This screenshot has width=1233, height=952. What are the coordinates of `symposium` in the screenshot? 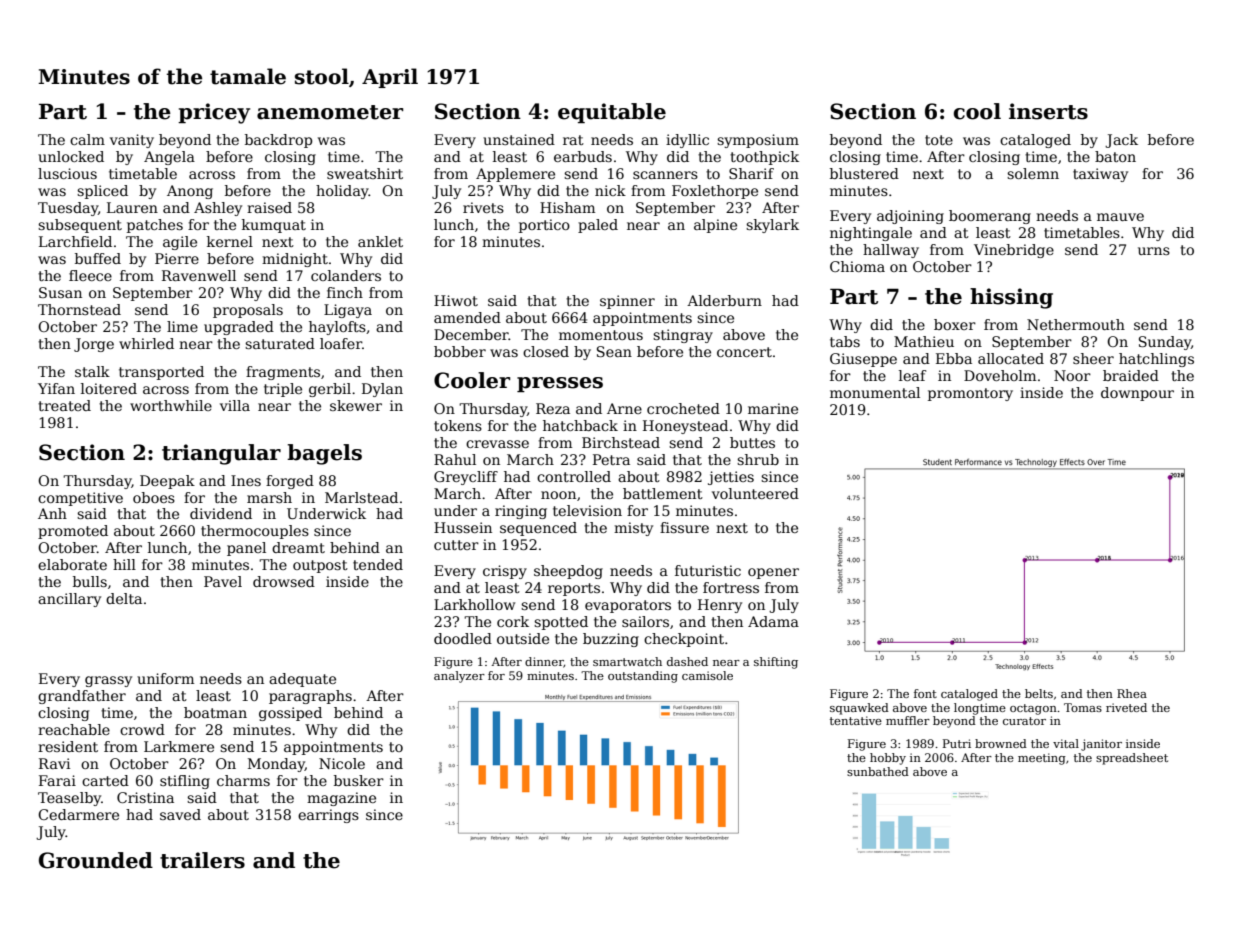 It's located at (758, 141).
